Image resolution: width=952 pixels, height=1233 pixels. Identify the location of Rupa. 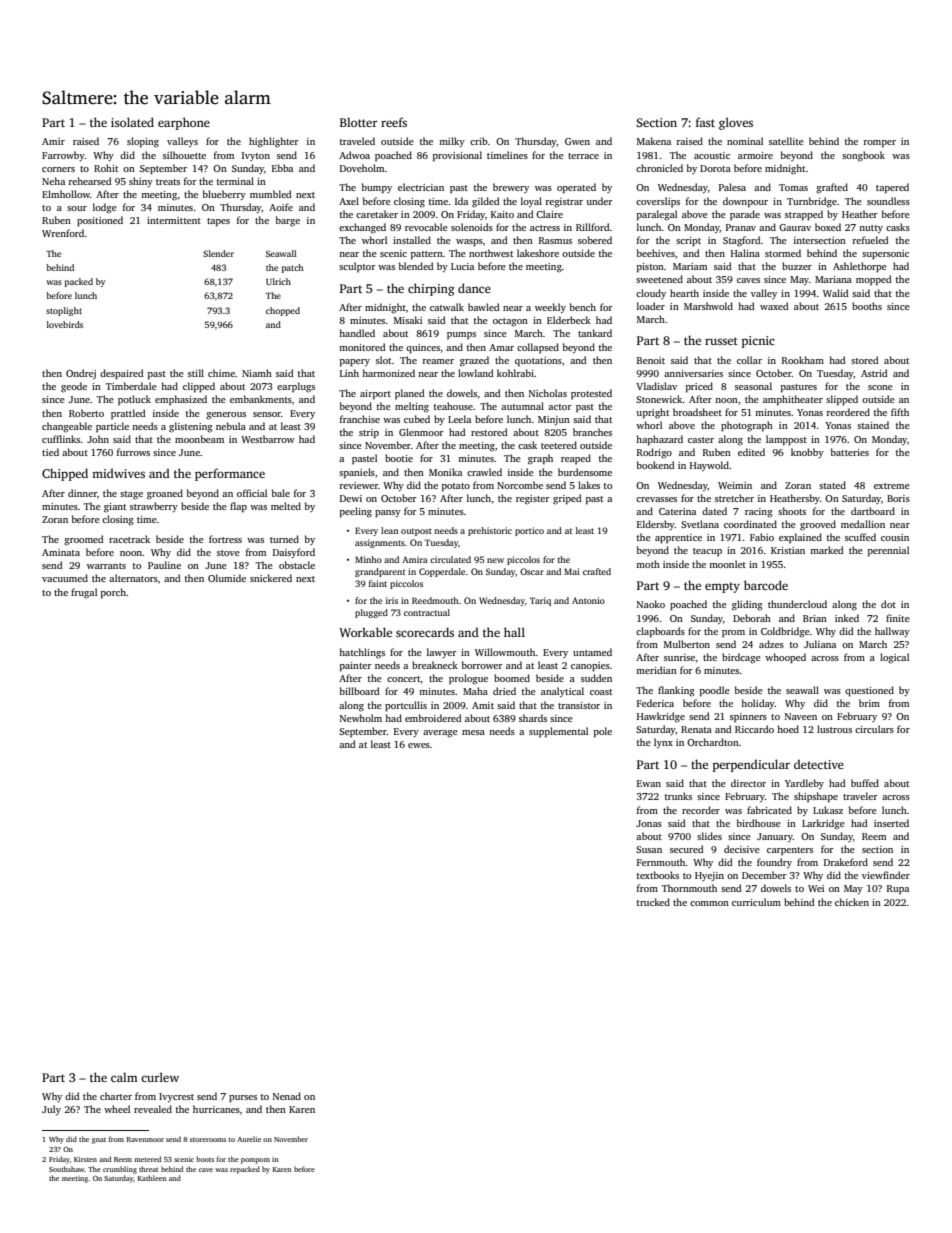
(898, 889).
